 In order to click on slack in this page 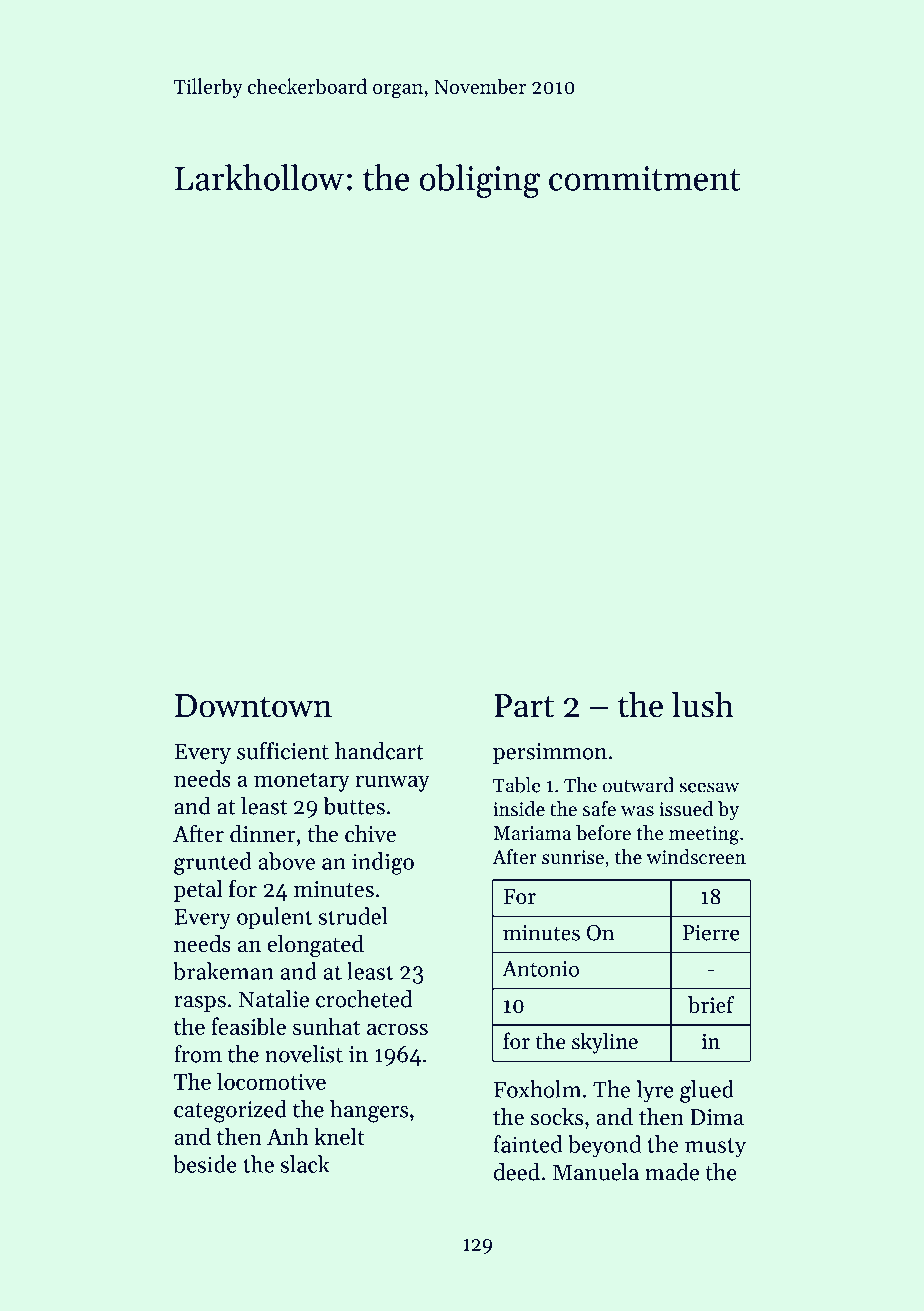, I will do `click(305, 1164)`.
